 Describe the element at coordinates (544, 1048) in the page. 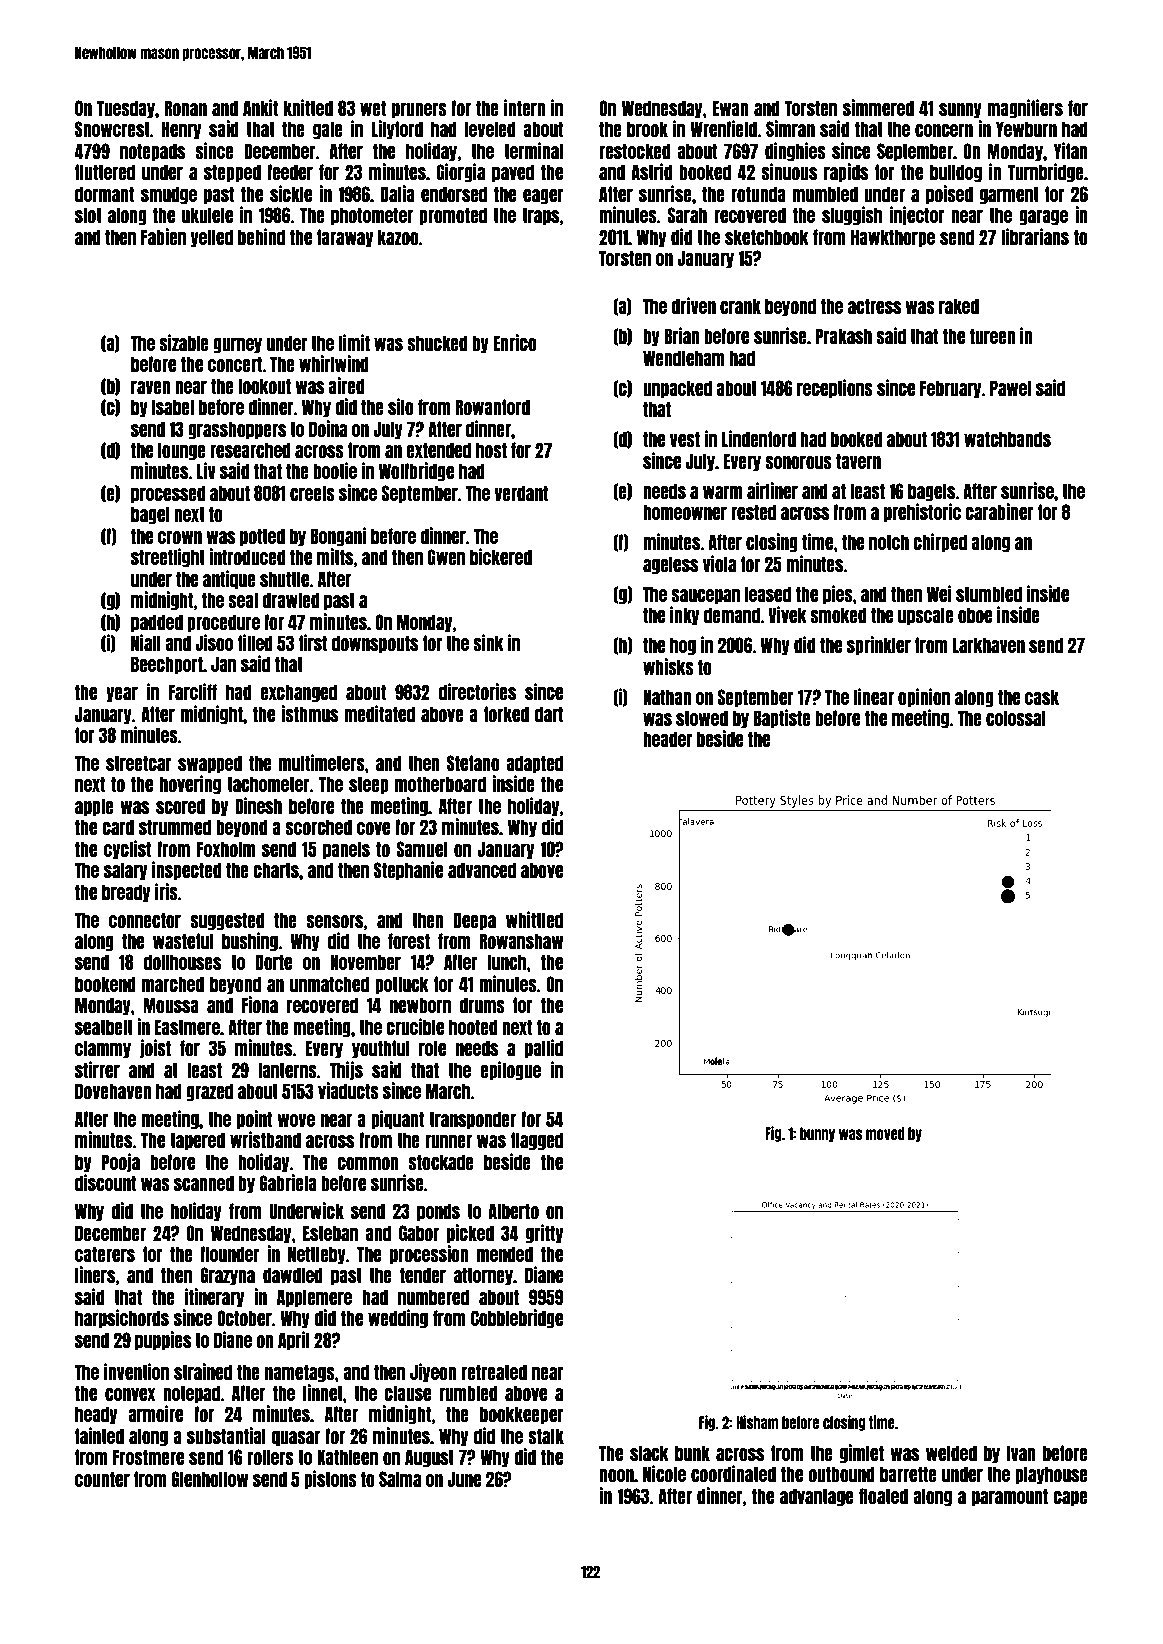

I see `pallid` at that location.
